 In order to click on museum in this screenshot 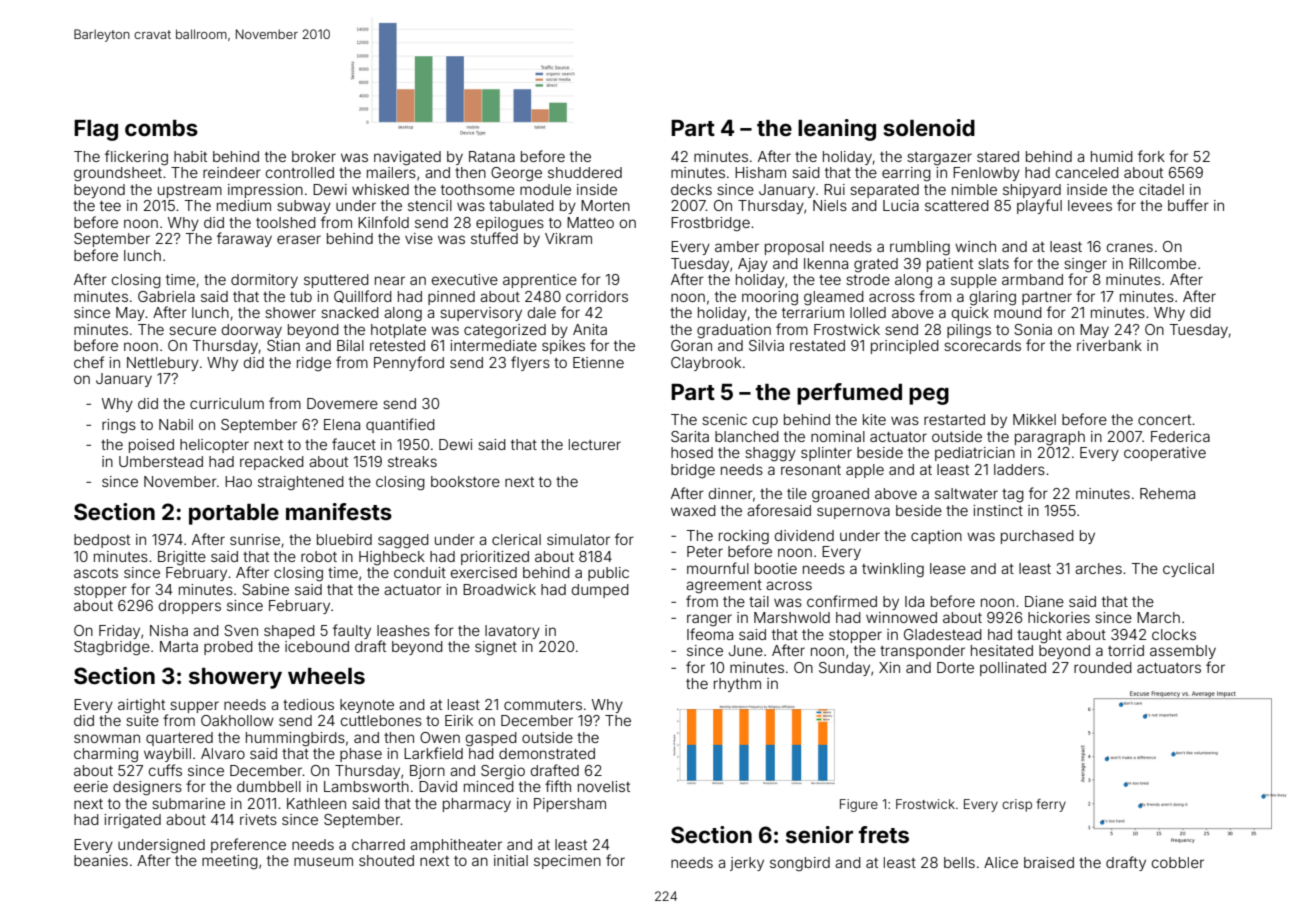, I will do `click(323, 861)`.
